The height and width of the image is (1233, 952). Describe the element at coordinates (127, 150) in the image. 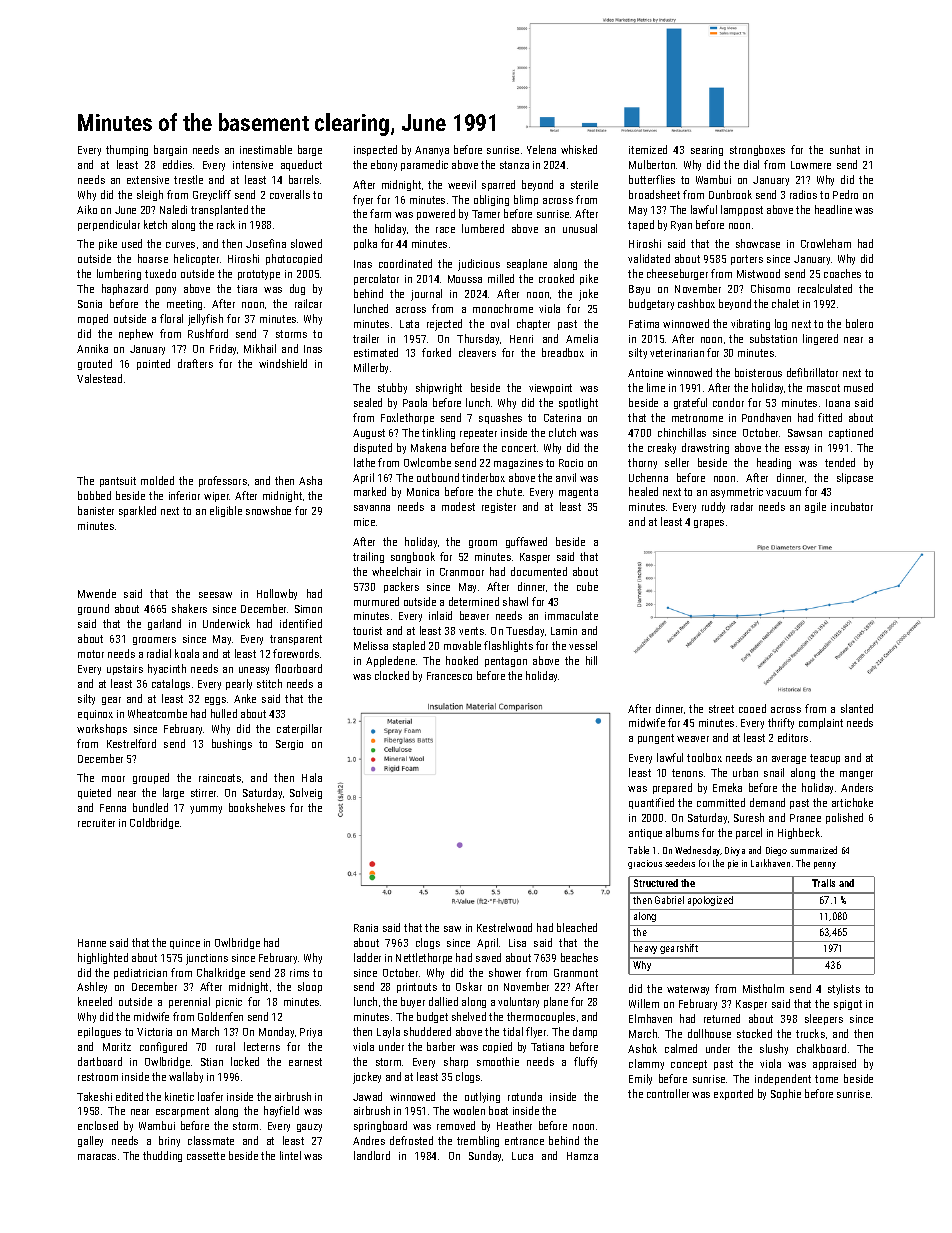

I see `thumping` at that location.
